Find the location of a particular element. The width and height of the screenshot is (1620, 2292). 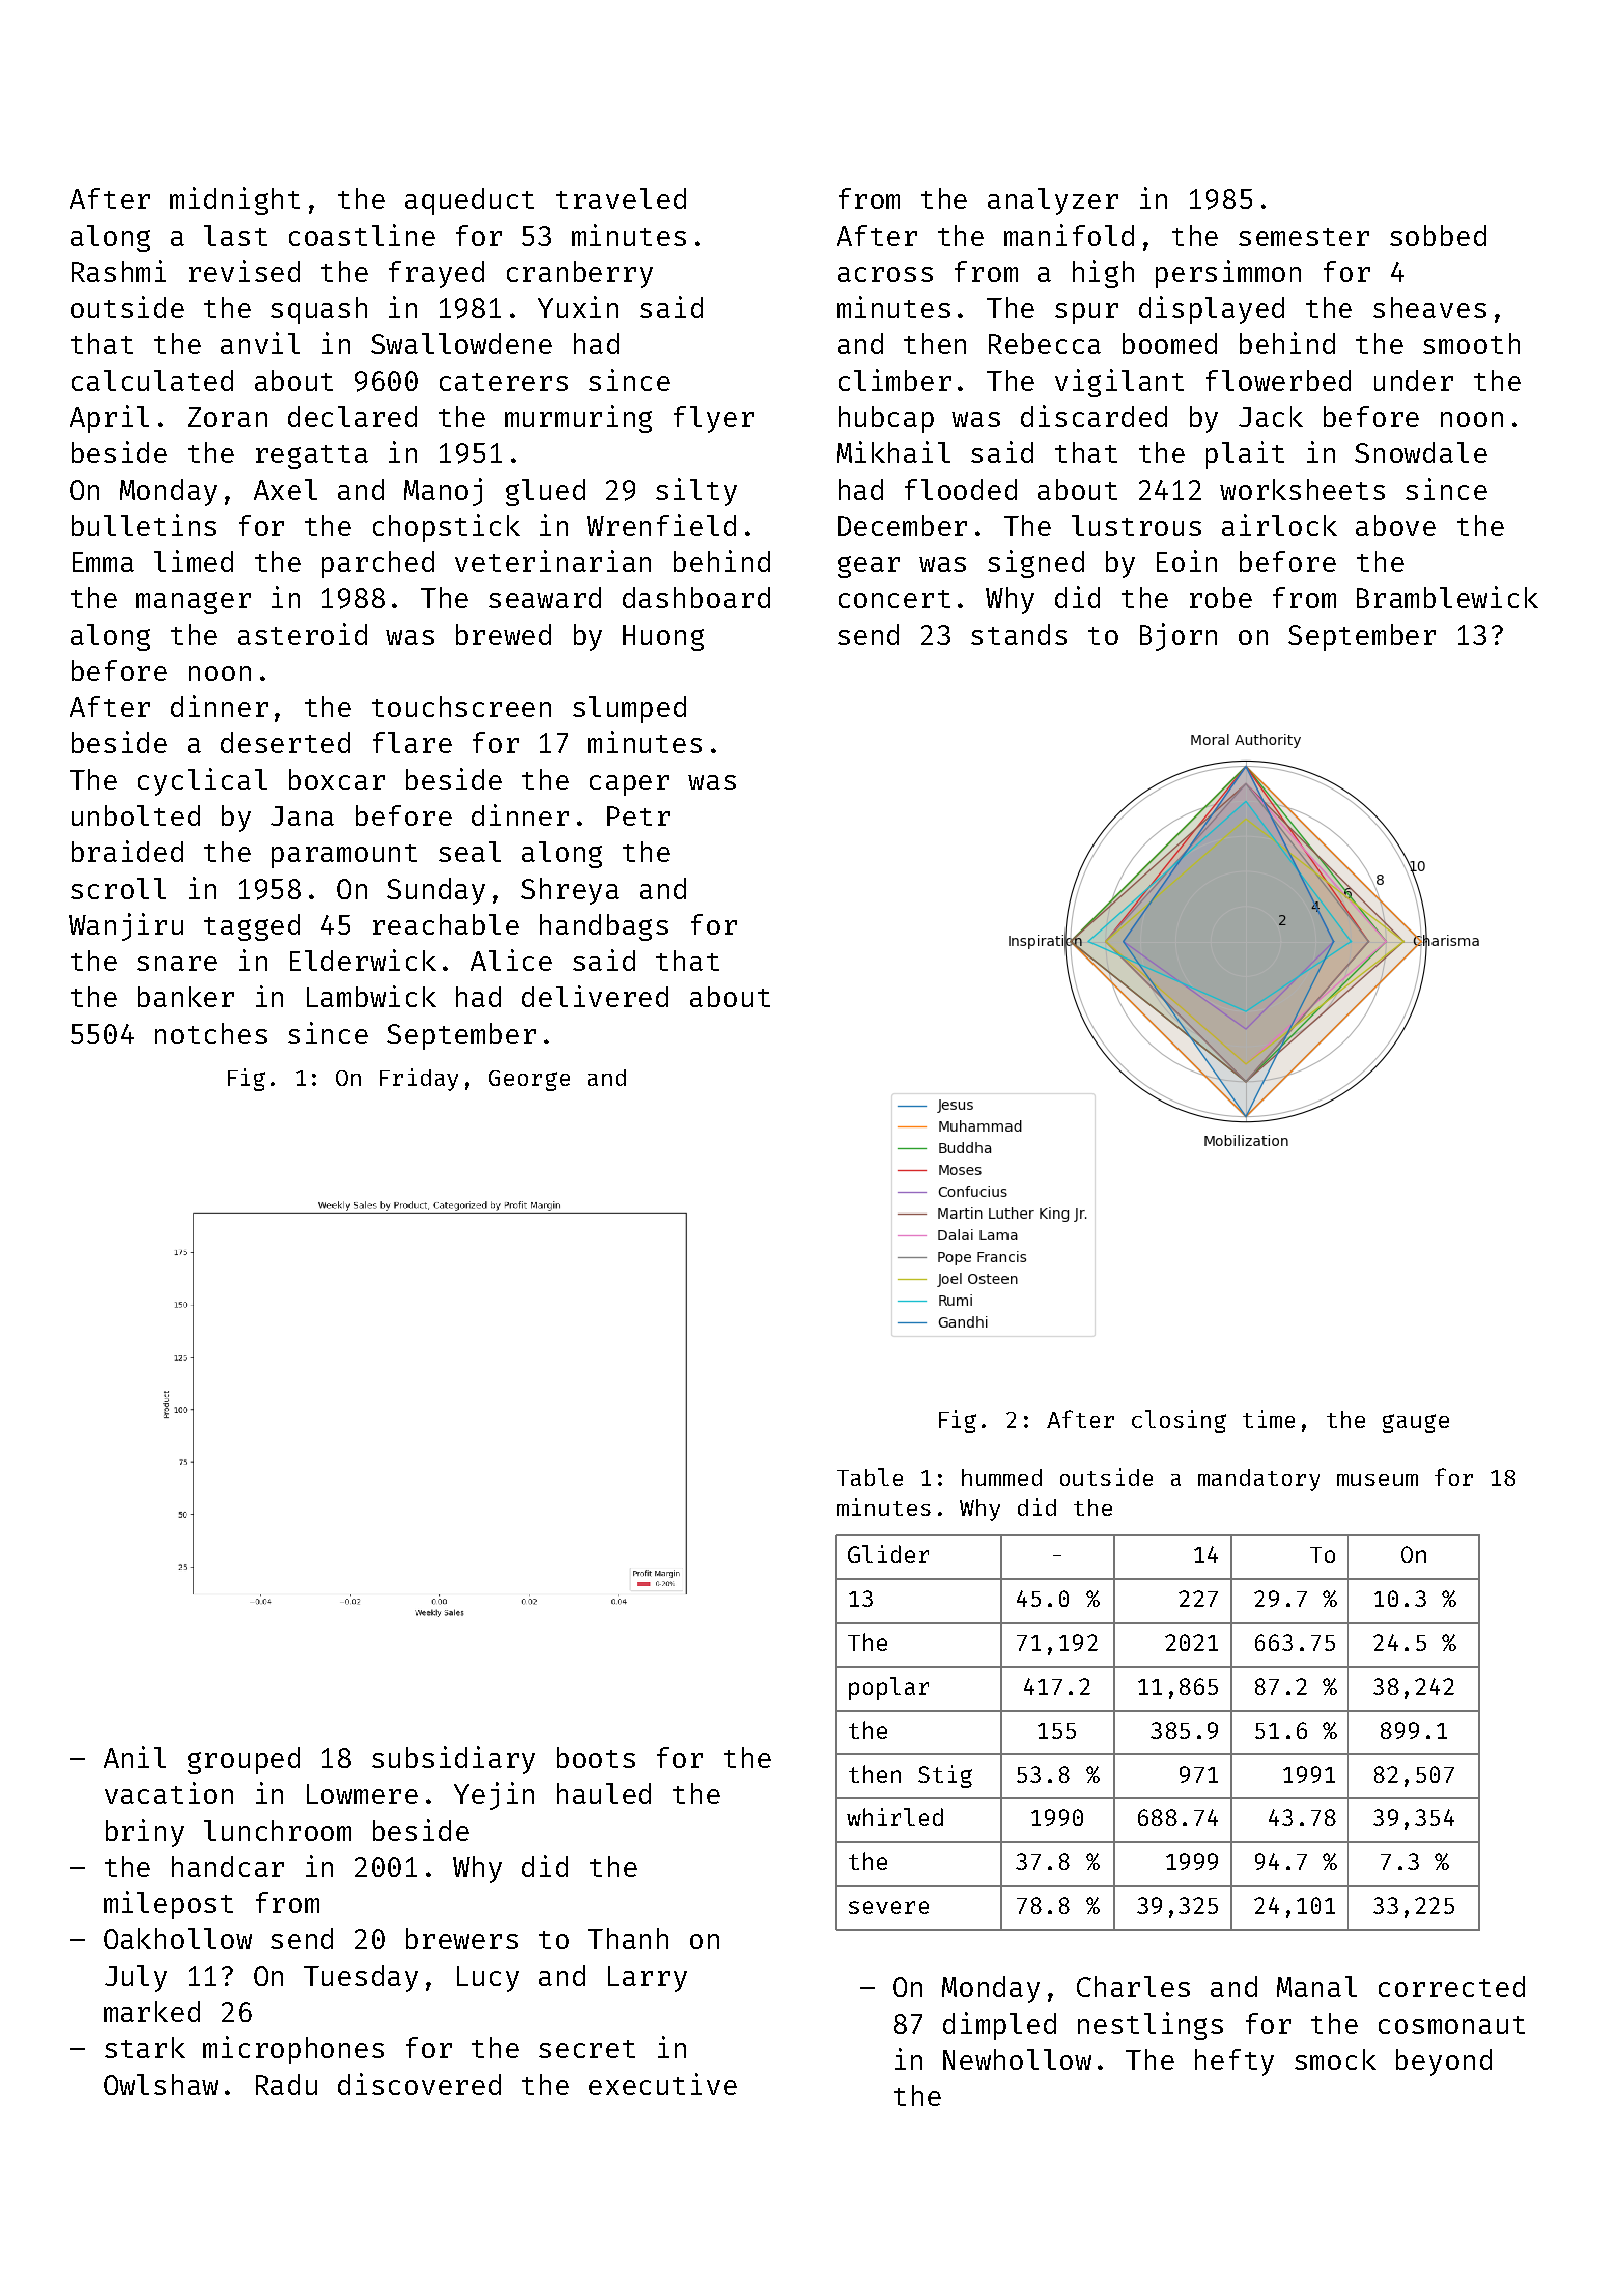

closing is located at coordinates (1179, 1421).
